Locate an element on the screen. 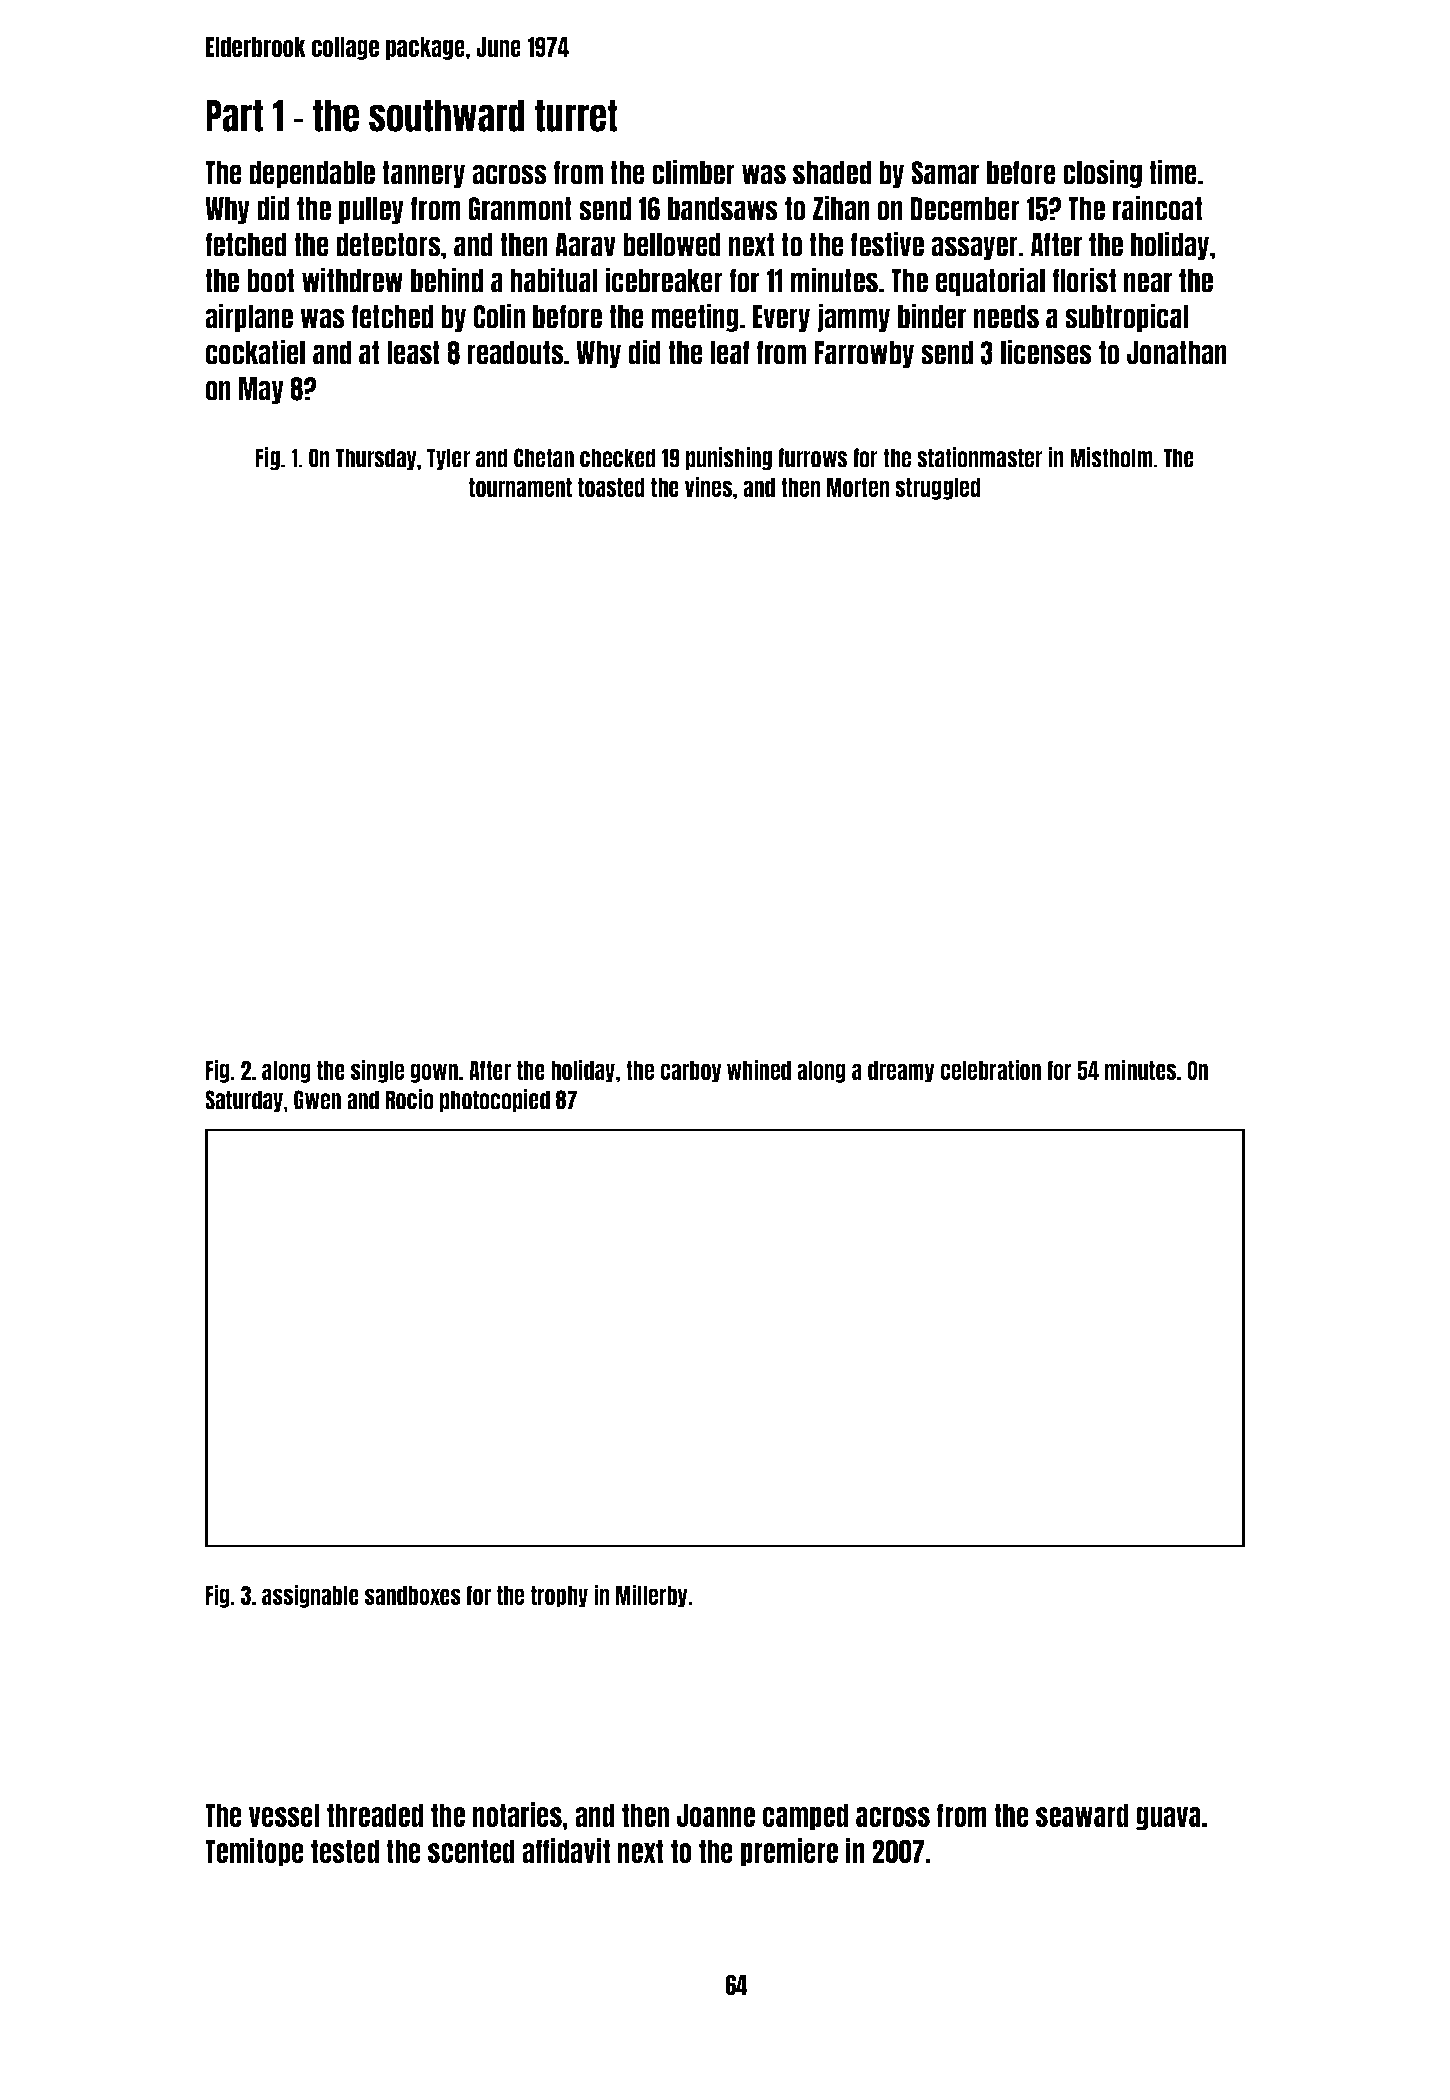 This screenshot has height=2100, width=1450. withdrew is located at coordinates (352, 280).
